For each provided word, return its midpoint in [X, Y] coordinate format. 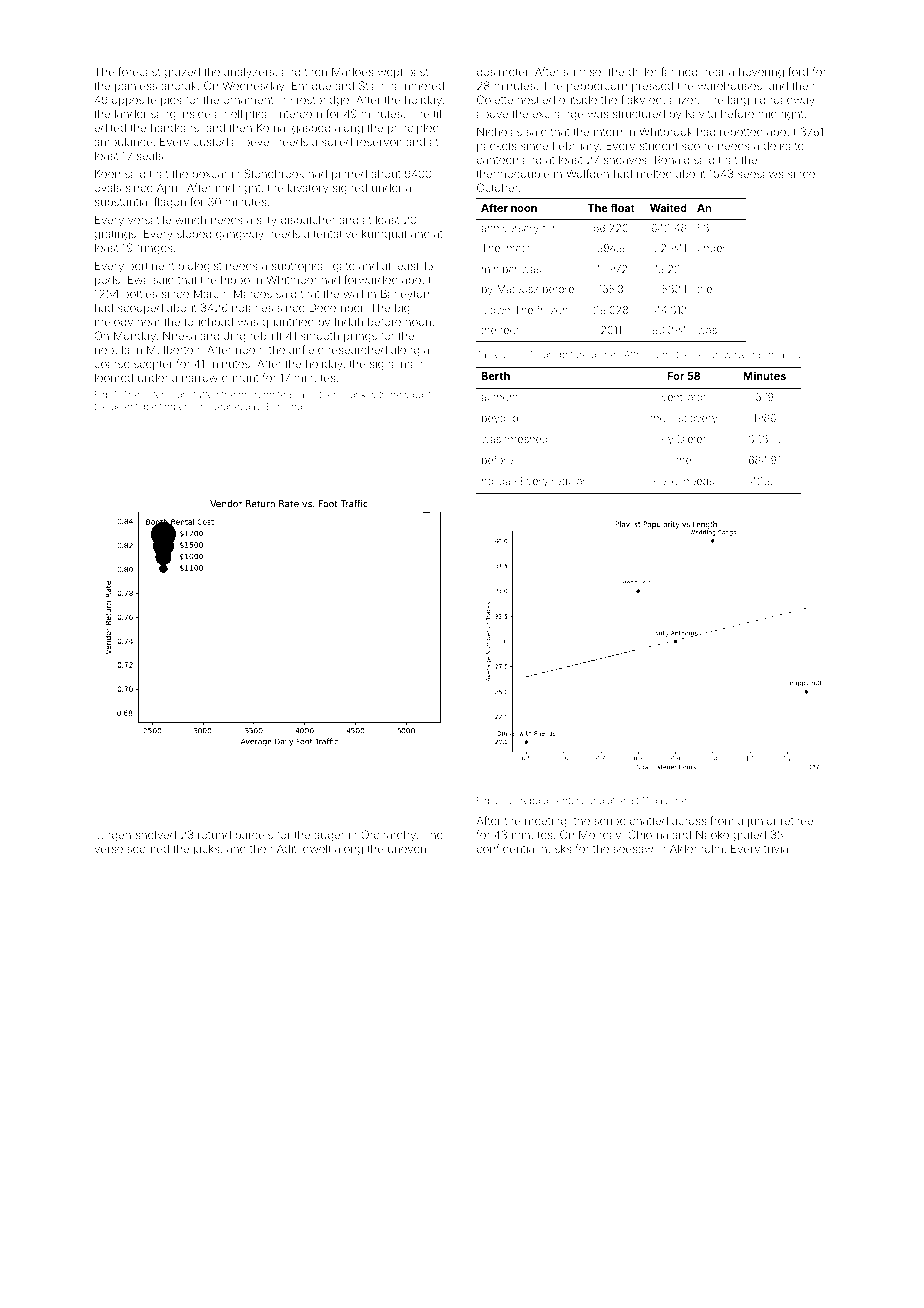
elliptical [251, 114]
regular [569, 482]
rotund [214, 835]
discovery [693, 419]
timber [173, 406]
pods [107, 281]
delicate [783, 145]
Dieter [692, 439]
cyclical [804, 355]
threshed [526, 439]
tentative [336, 233]
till [438, 113]
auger [329, 837]
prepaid [531, 801]
